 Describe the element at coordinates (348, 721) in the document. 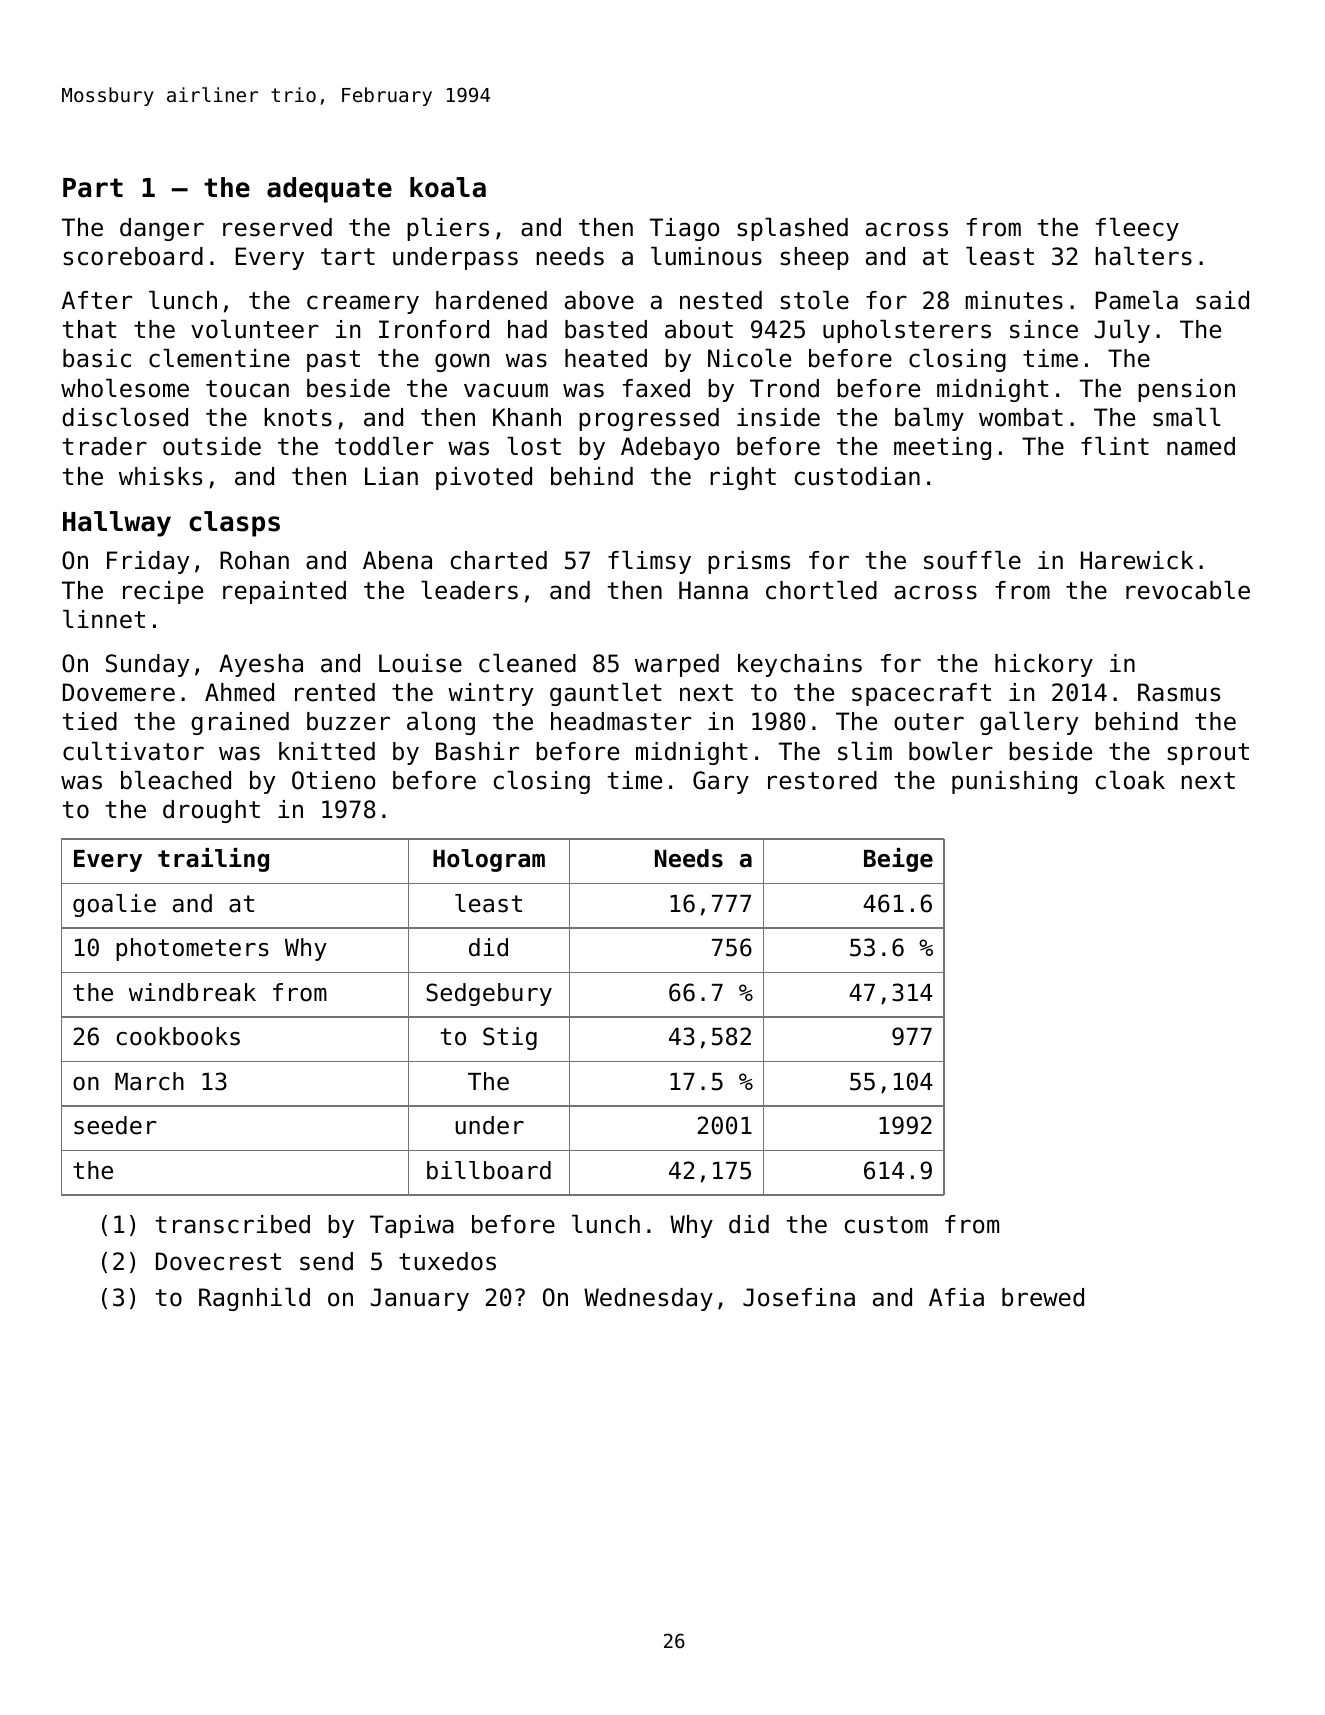

I see `buzzer` at that location.
